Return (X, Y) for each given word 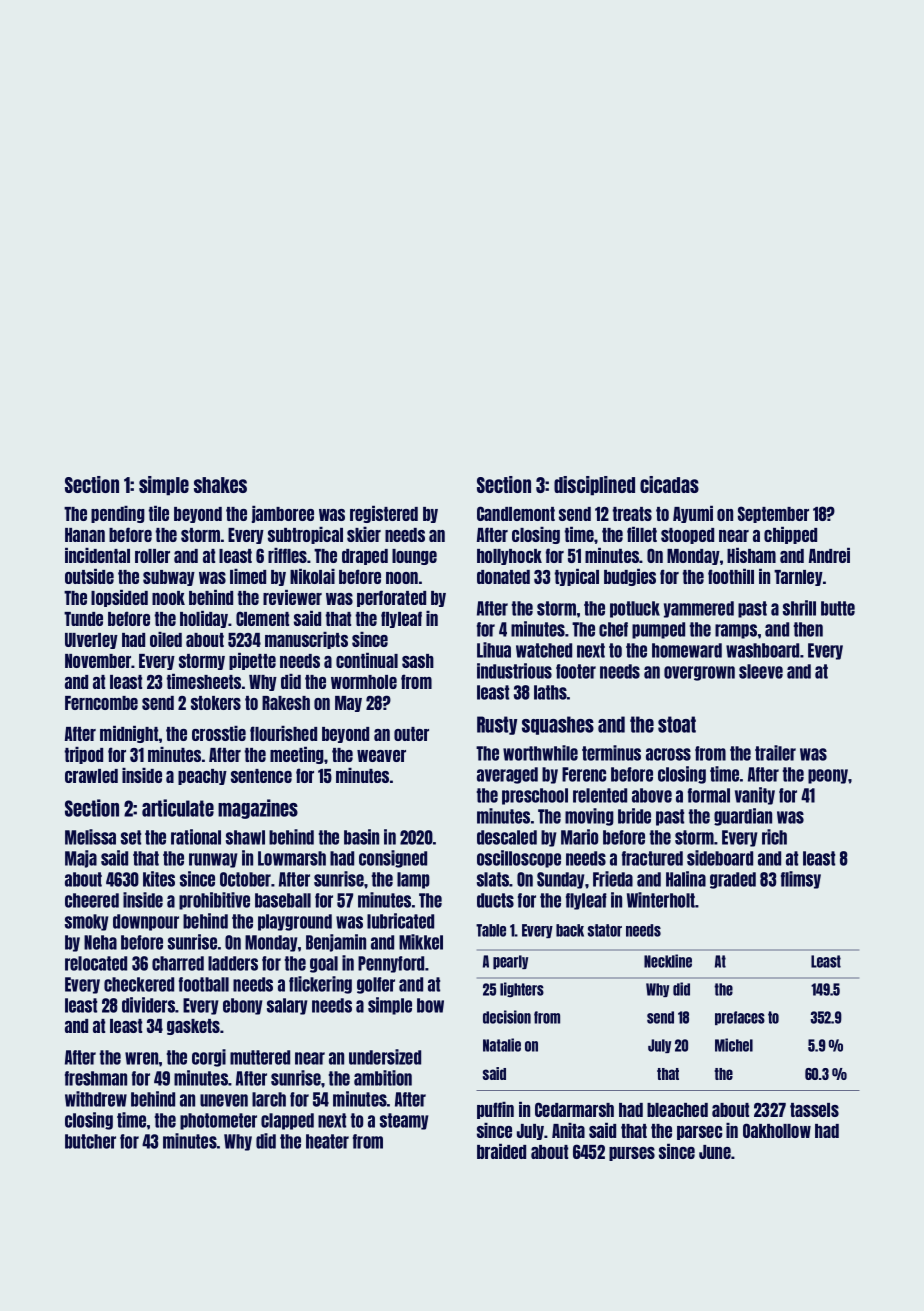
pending (118, 514)
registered (384, 514)
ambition (383, 1078)
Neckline (668, 961)
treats (632, 514)
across (668, 754)
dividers (148, 1005)
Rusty (497, 725)
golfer (376, 985)
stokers (216, 703)
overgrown (699, 673)
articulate (178, 808)
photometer (218, 1121)
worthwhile (540, 753)
